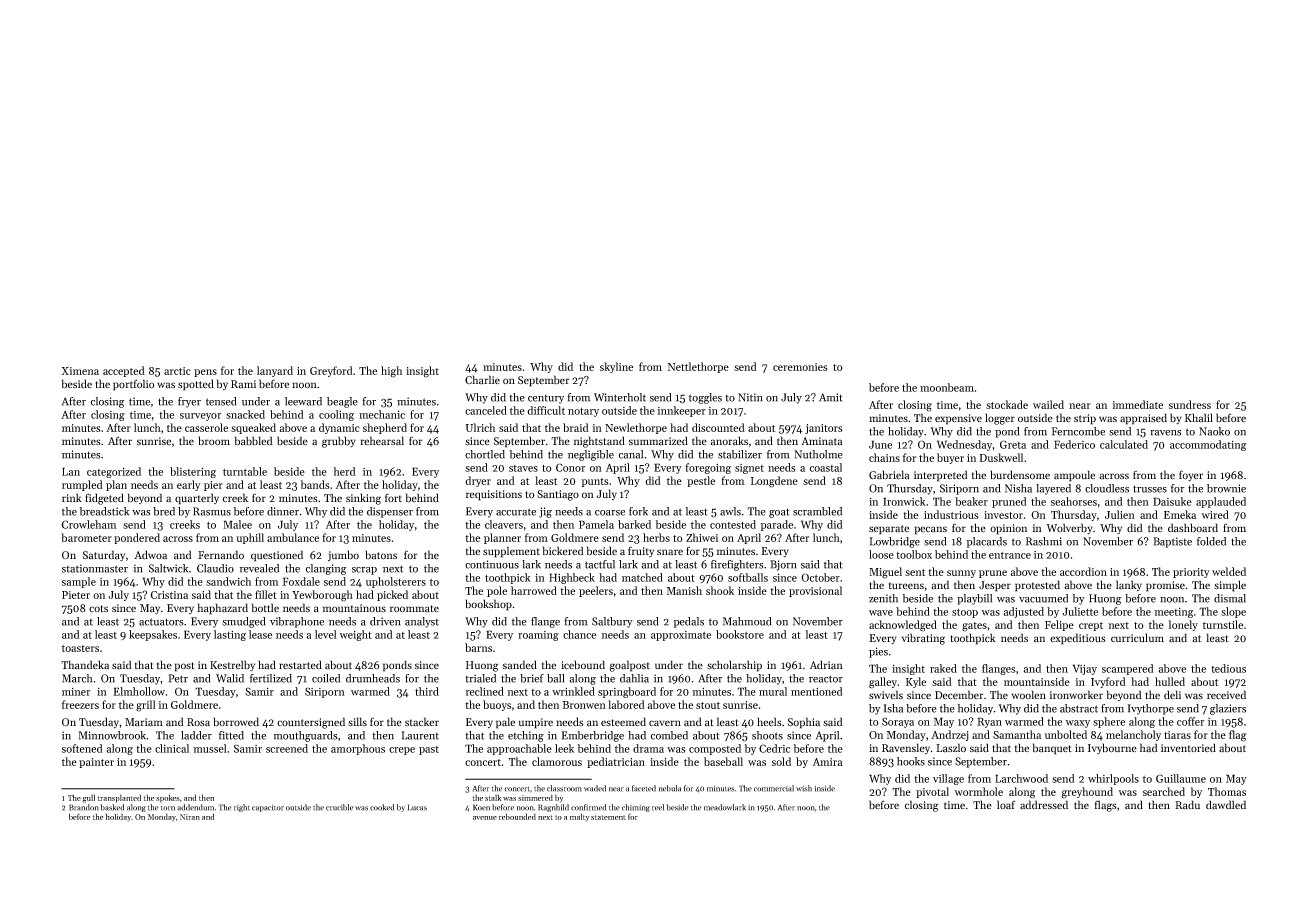 The height and width of the document is (924, 1308). What do you see at coordinates (800, 367) in the document?
I see `ceremonies` at bounding box center [800, 367].
